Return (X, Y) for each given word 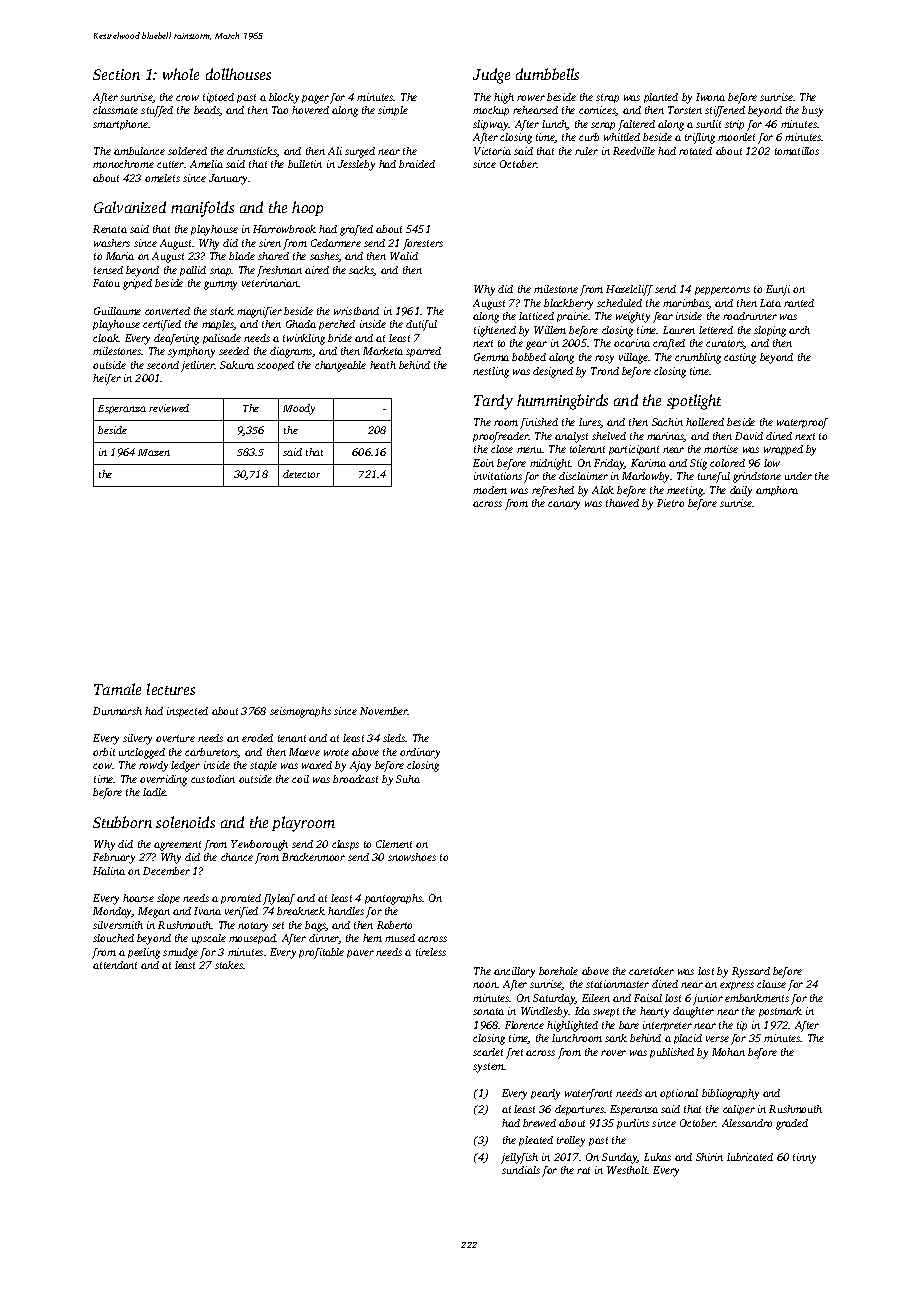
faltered (636, 125)
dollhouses (238, 74)
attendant (115, 965)
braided (417, 164)
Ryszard (751, 972)
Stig (698, 464)
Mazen (154, 452)
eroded (257, 738)
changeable (340, 366)
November (384, 711)
